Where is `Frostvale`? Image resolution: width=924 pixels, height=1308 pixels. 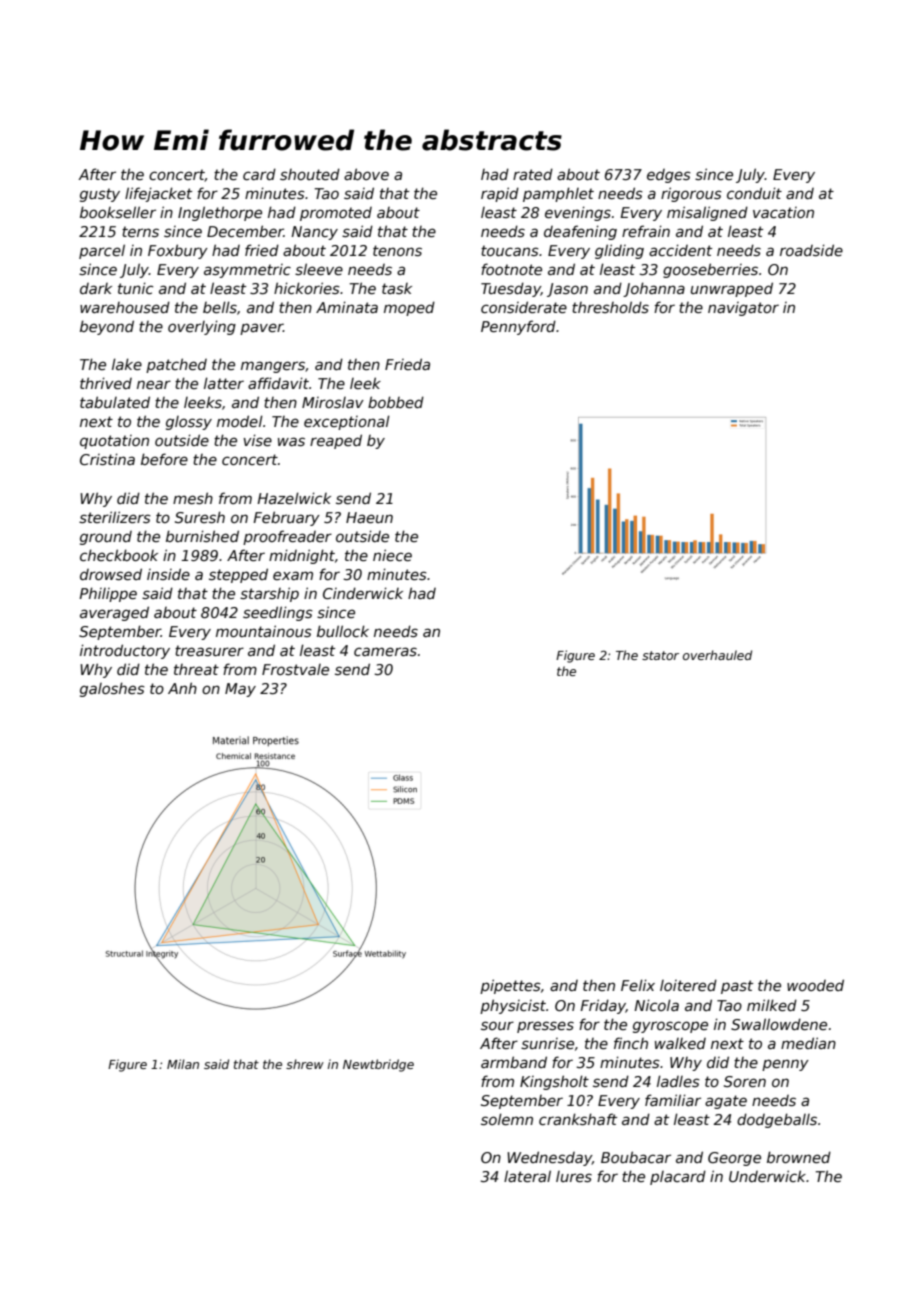 Frostvale is located at coordinates (295, 669).
